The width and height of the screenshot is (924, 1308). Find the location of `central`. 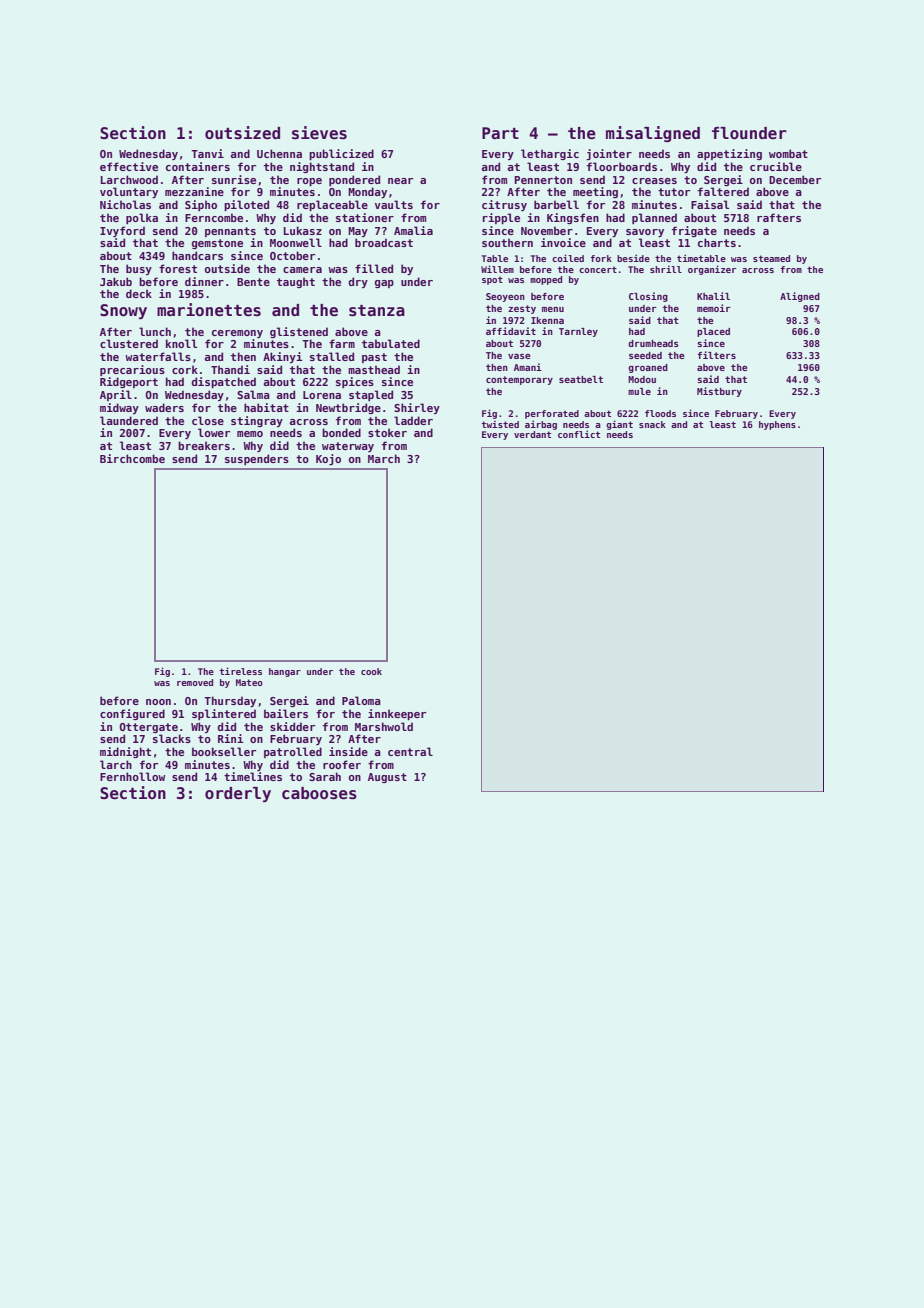

central is located at coordinates (410, 751).
